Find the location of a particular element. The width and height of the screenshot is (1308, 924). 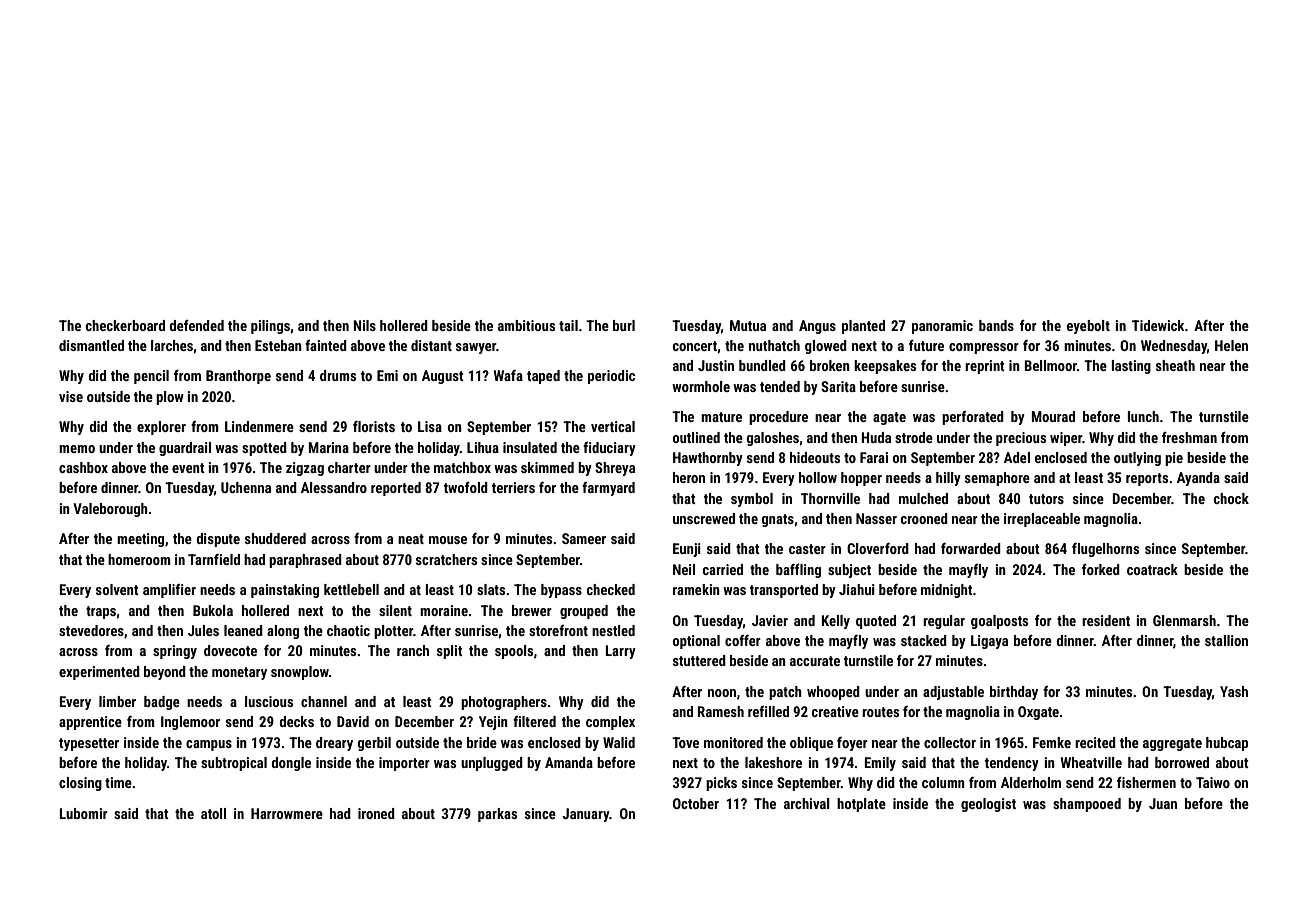

compressor is located at coordinates (984, 348).
